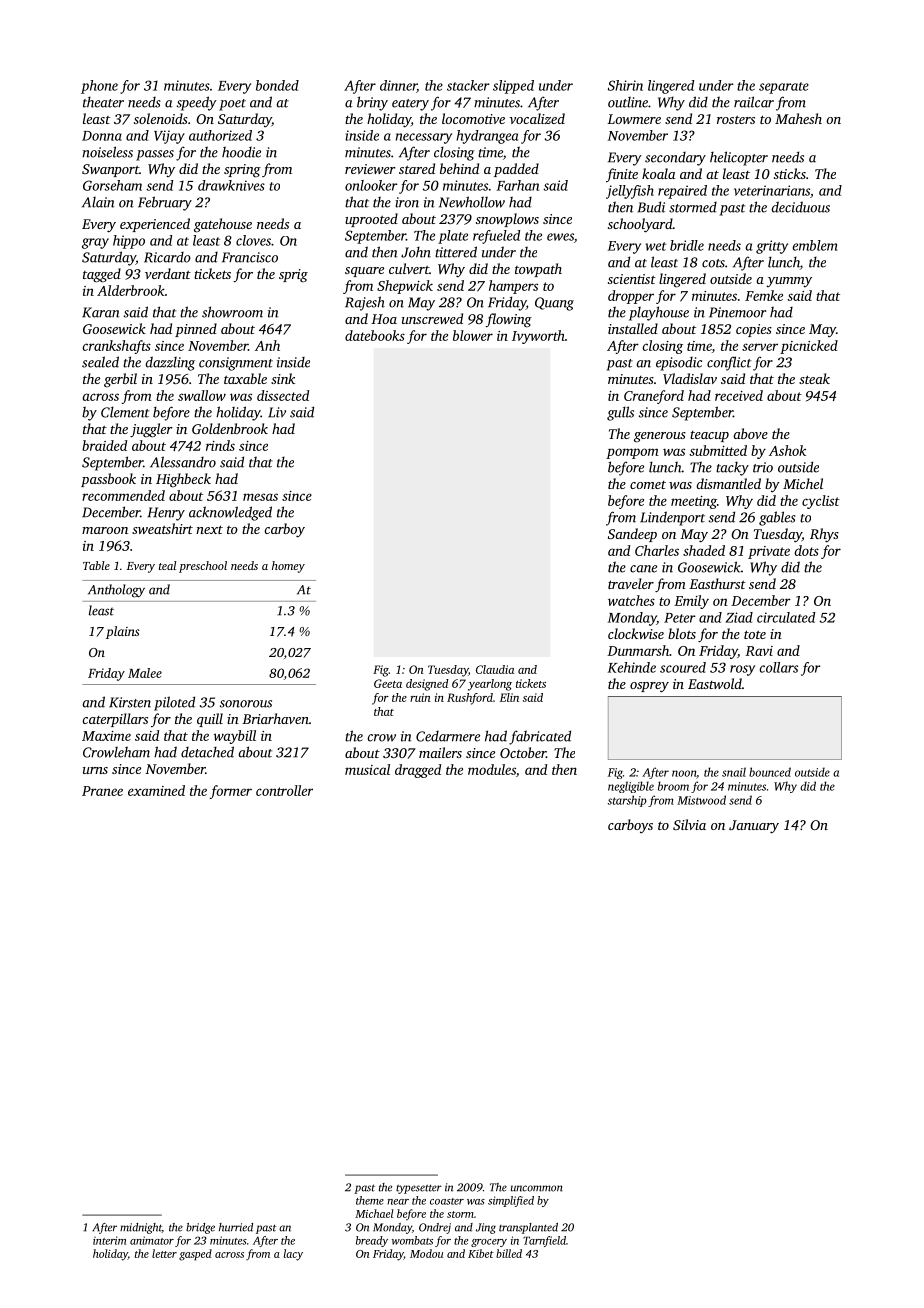 This document has height=1308, width=924. What do you see at coordinates (754, 826) in the document?
I see `January` at bounding box center [754, 826].
